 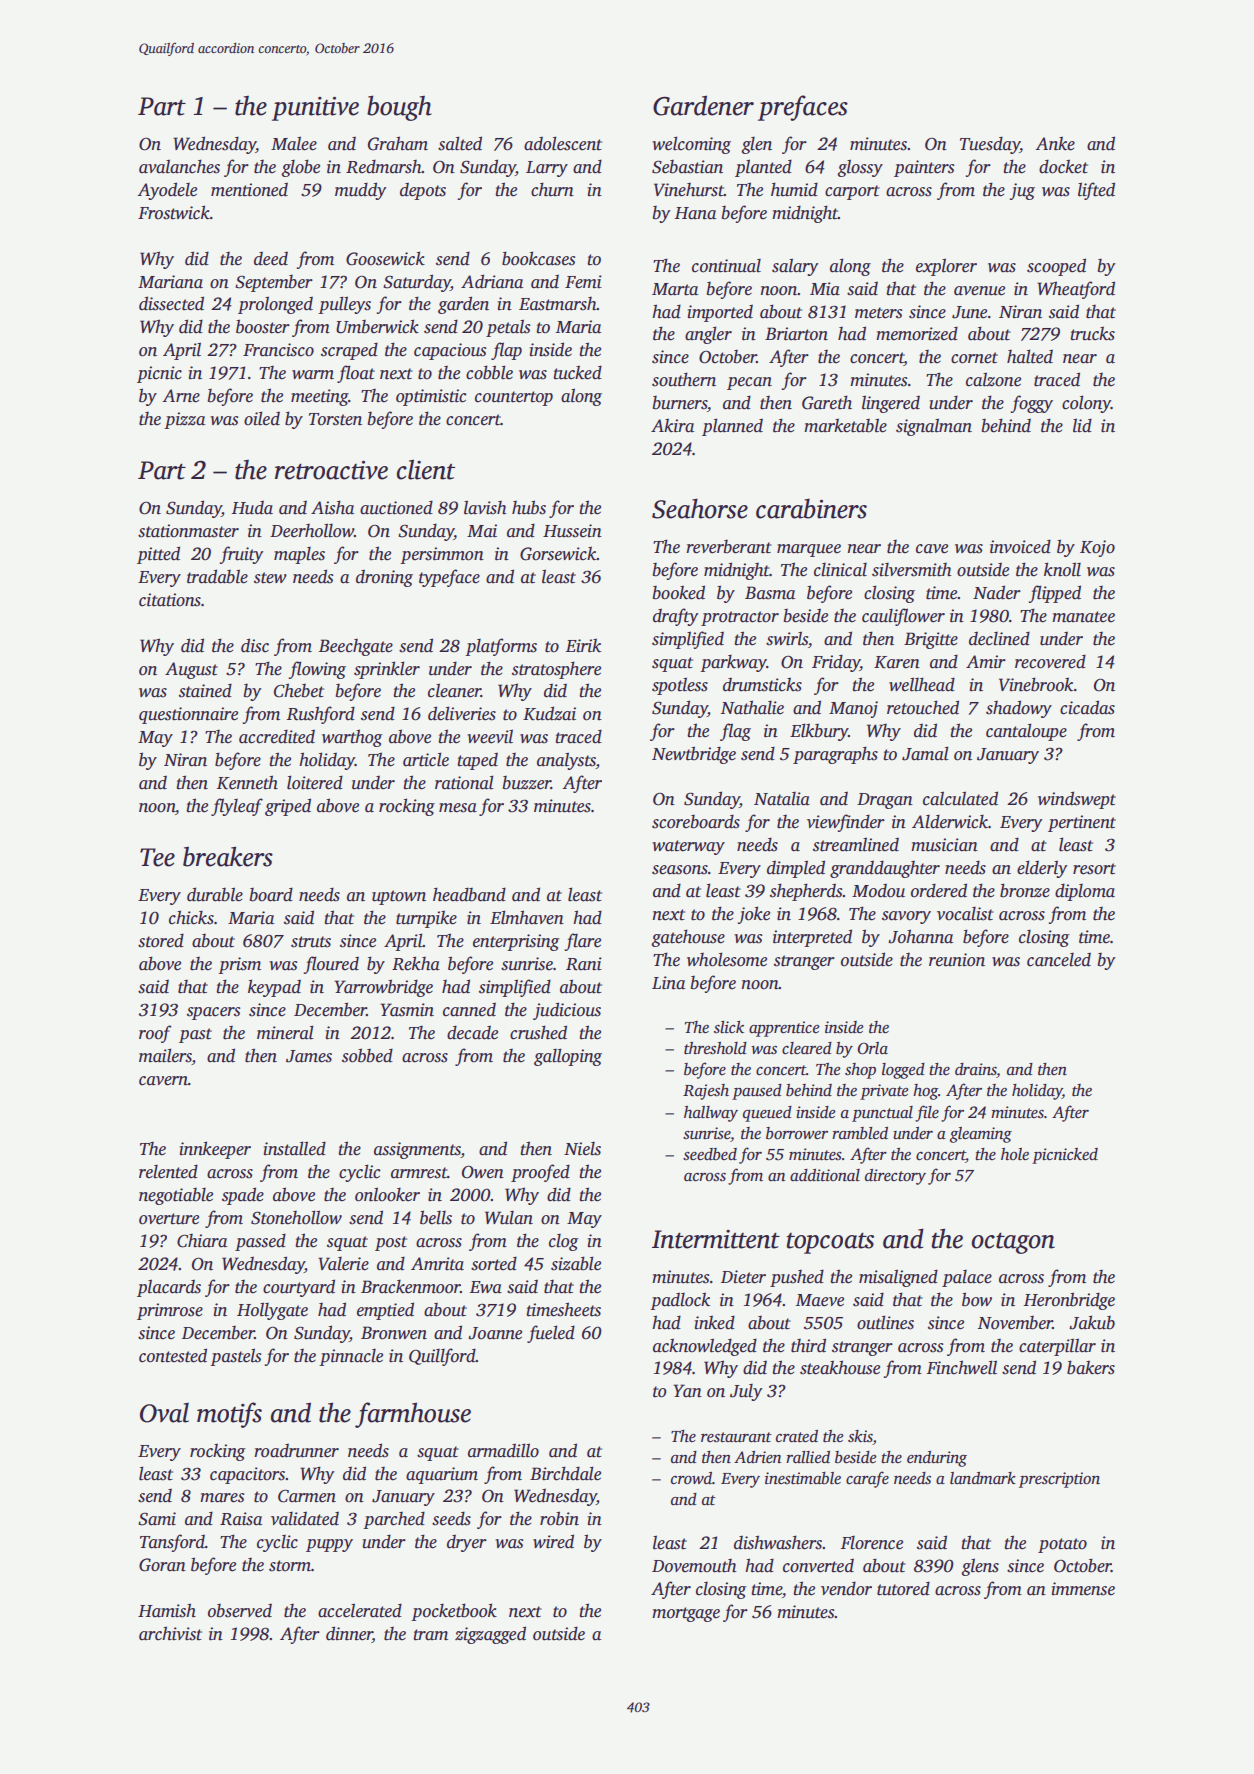 I want to click on signalman, so click(x=934, y=427).
